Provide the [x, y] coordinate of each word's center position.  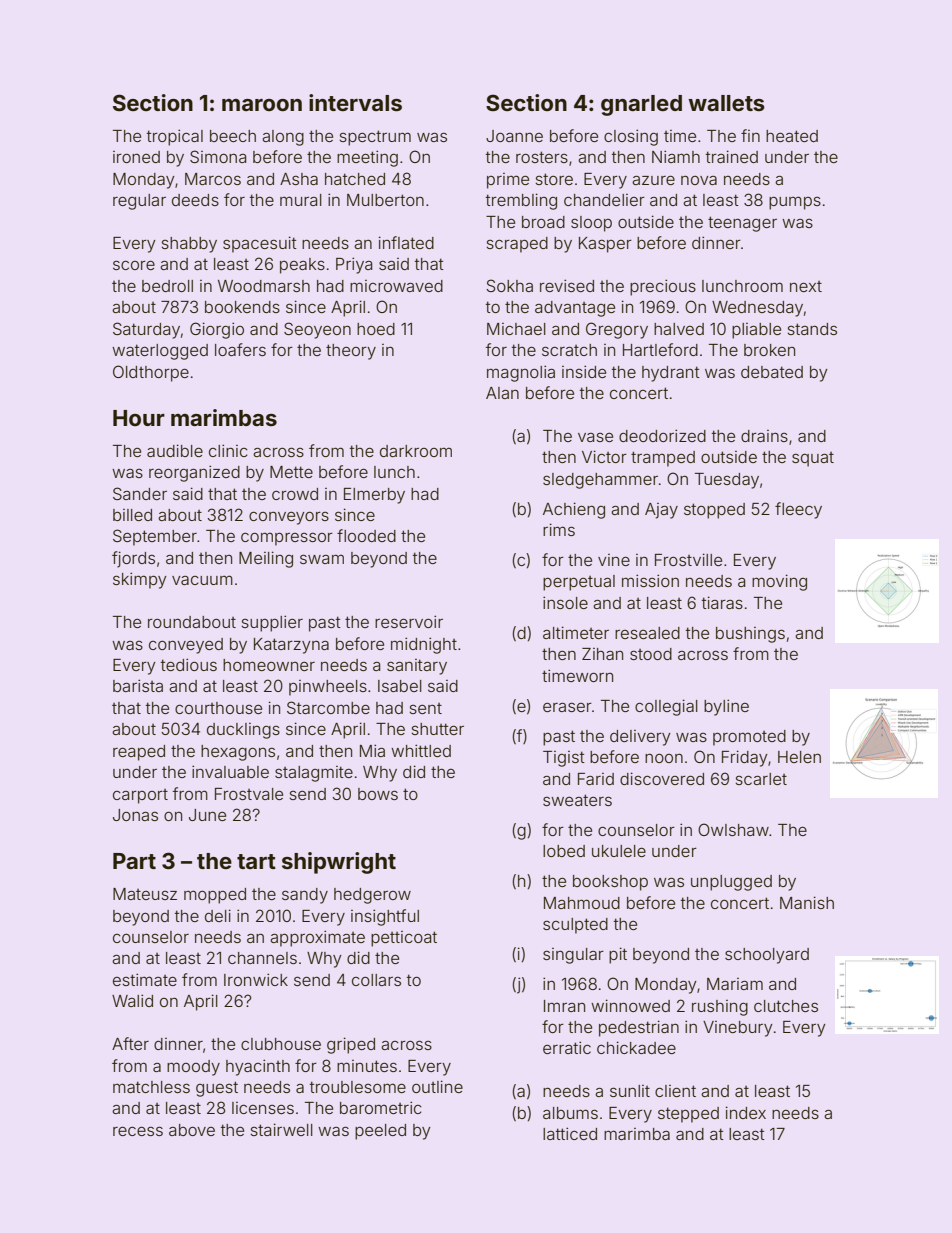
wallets [726, 103]
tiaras [722, 602]
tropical [175, 137]
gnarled [641, 105]
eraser [567, 707]
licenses [263, 1108]
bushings [750, 635]
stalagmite [314, 774]
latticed [570, 1133]
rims [559, 529]
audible [175, 450]
